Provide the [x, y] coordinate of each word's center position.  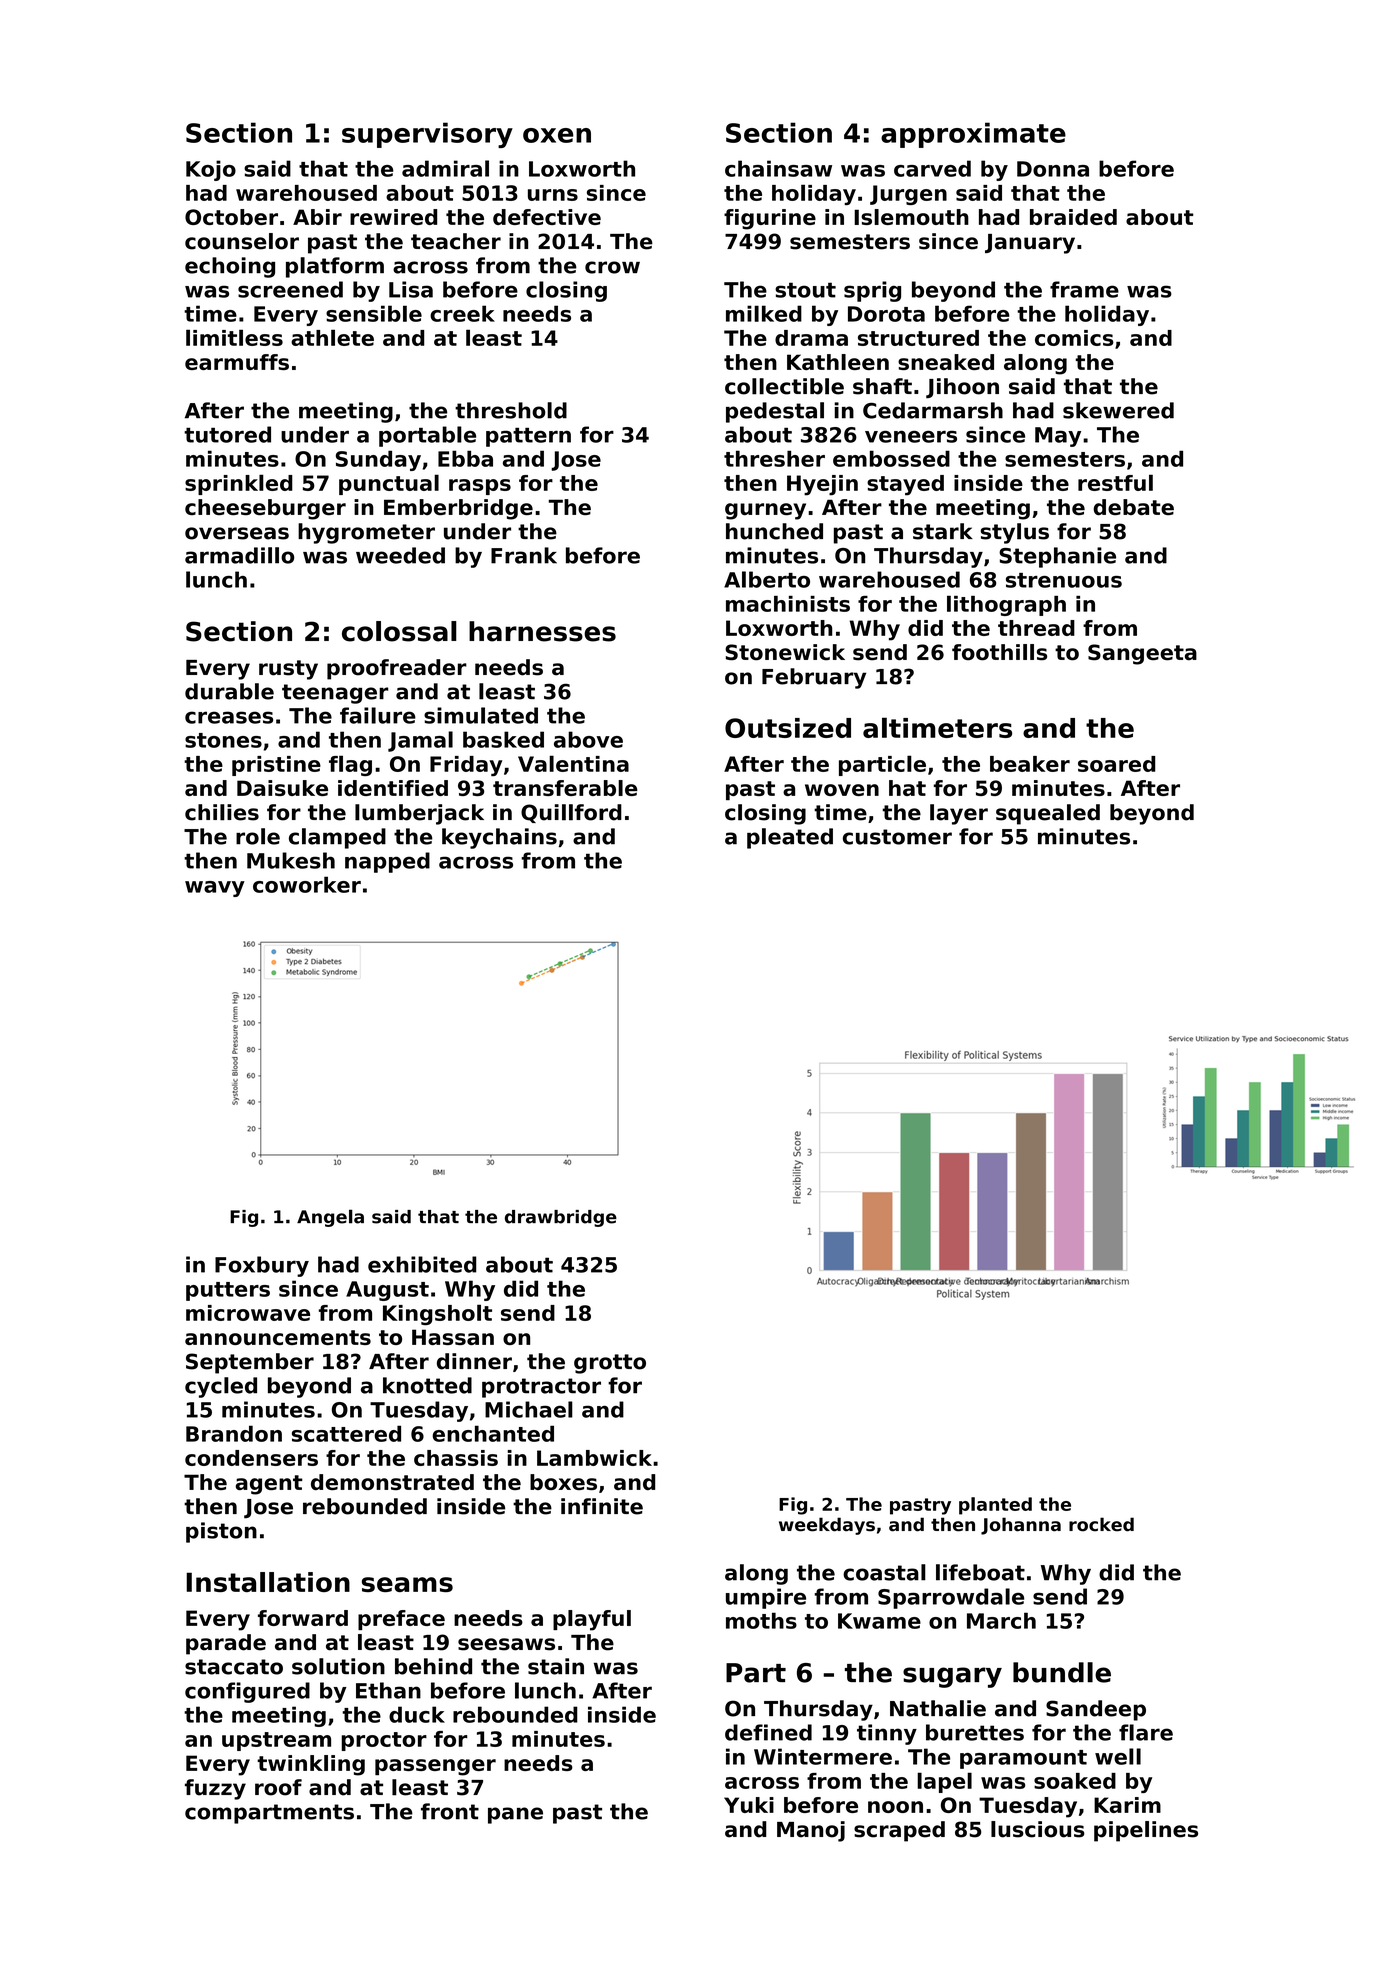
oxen [557, 135]
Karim [1127, 1805]
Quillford [571, 813]
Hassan [453, 1337]
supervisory [427, 135]
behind [433, 1666]
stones [223, 740]
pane [515, 1815]
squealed [1048, 814]
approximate [973, 135]
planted [995, 1506]
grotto [610, 1364]
